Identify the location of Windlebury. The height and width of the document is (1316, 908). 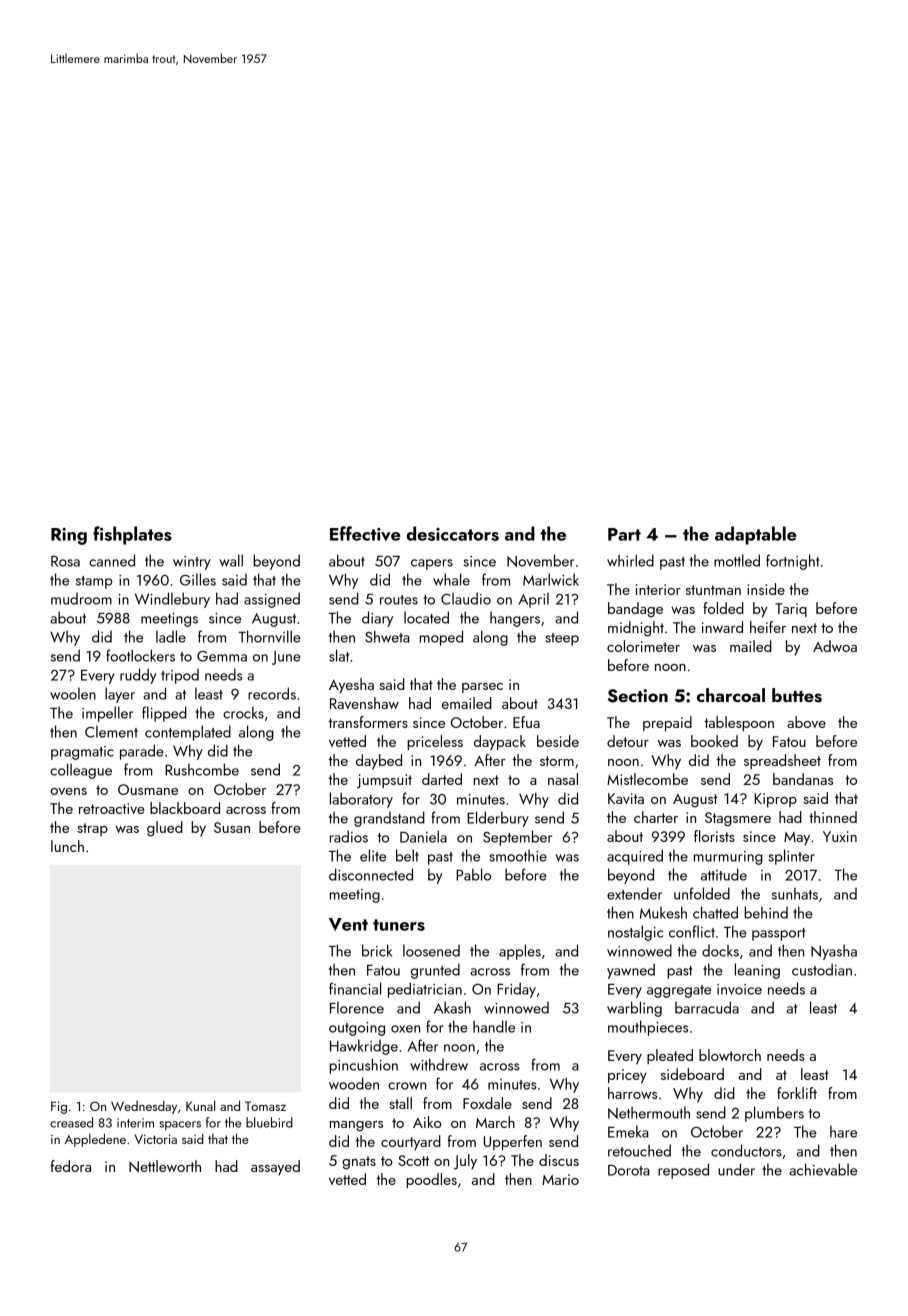
(172, 600).
